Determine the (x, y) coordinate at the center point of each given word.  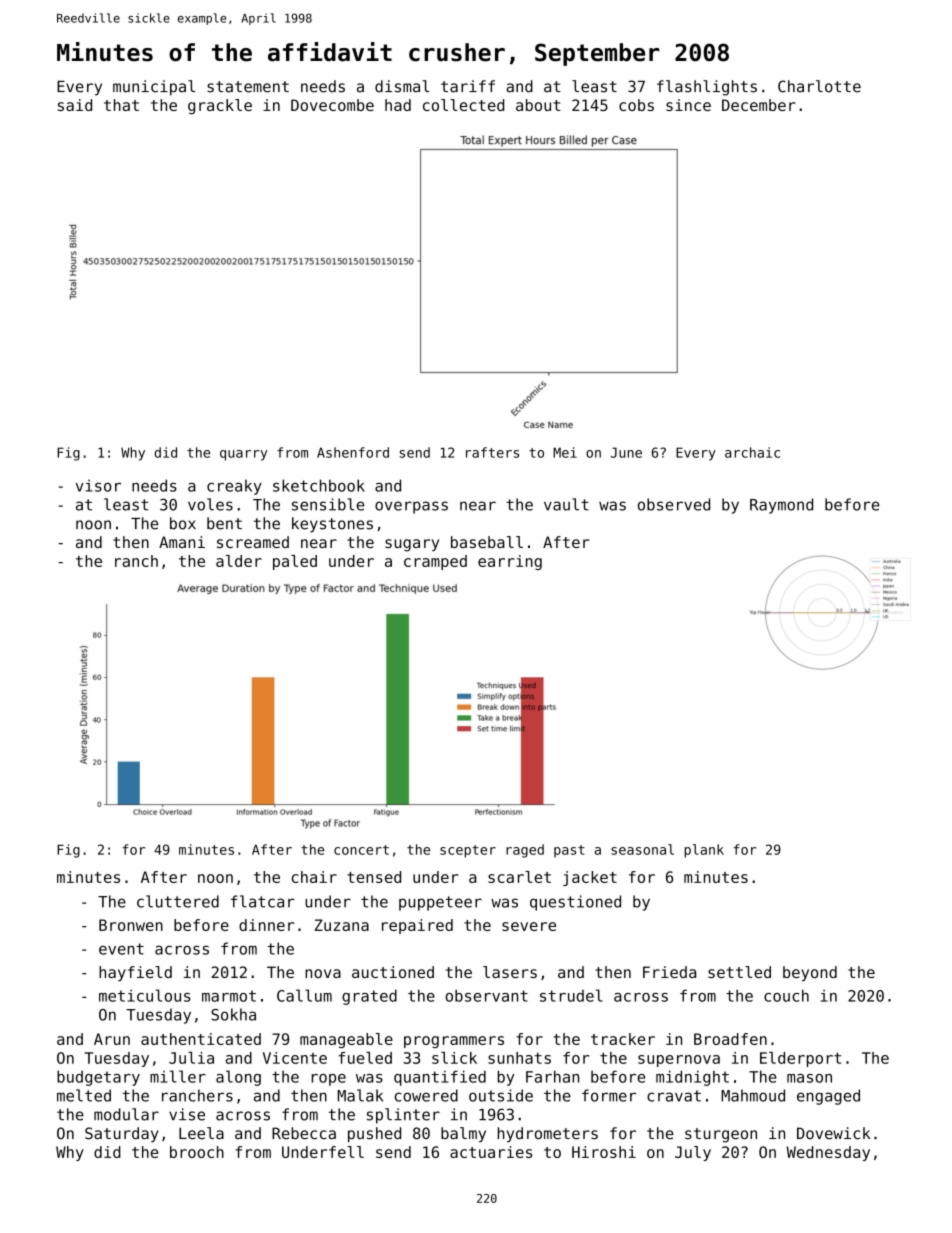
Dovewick (834, 1133)
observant (486, 995)
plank (704, 851)
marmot (229, 996)
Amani (182, 542)
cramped (435, 562)
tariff (468, 86)
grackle (220, 107)
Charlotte (819, 86)
